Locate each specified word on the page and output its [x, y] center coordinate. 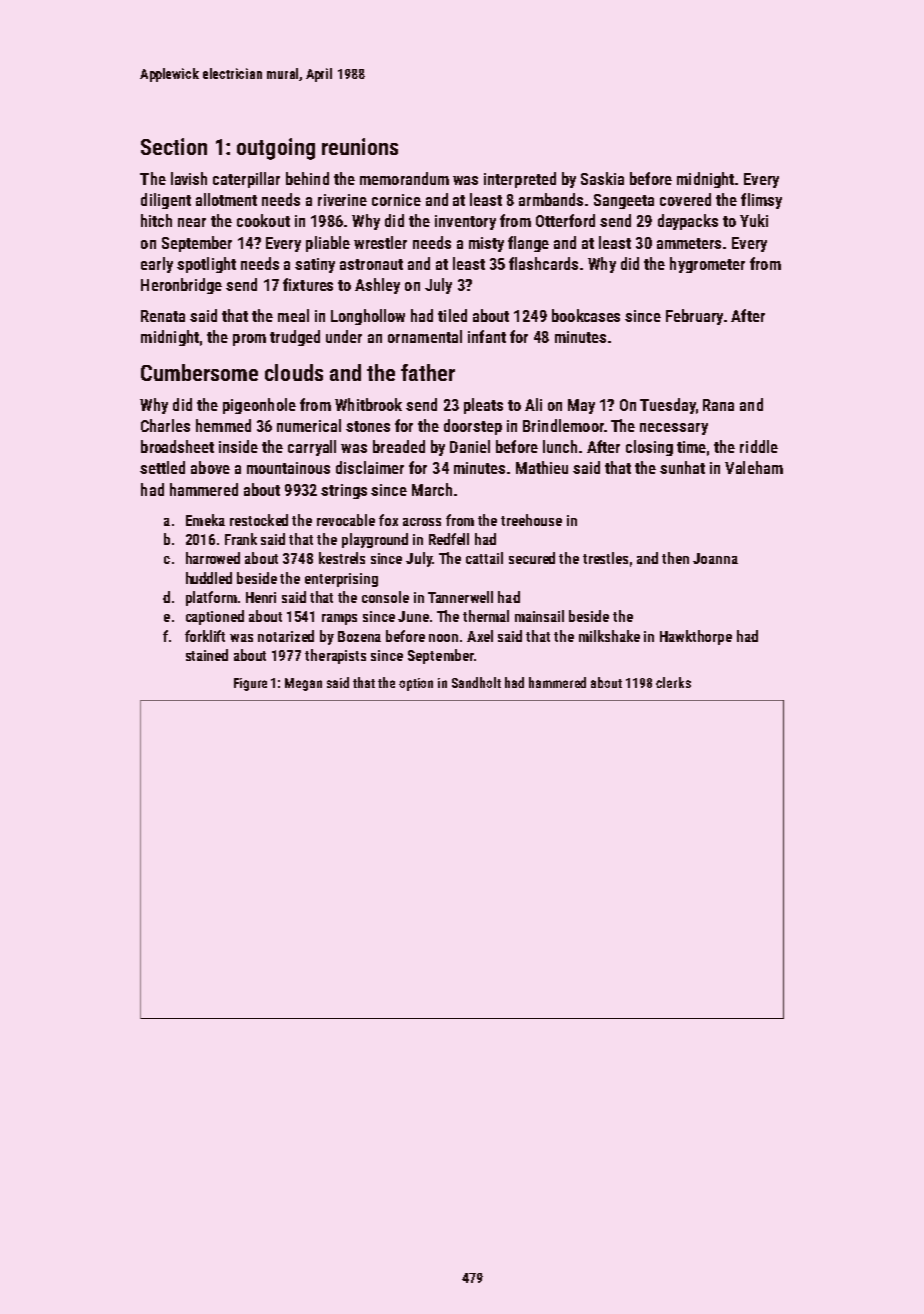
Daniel [470, 446]
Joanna [715, 558]
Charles [165, 425]
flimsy [761, 201]
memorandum [404, 178]
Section [174, 146]
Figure [250, 684]
